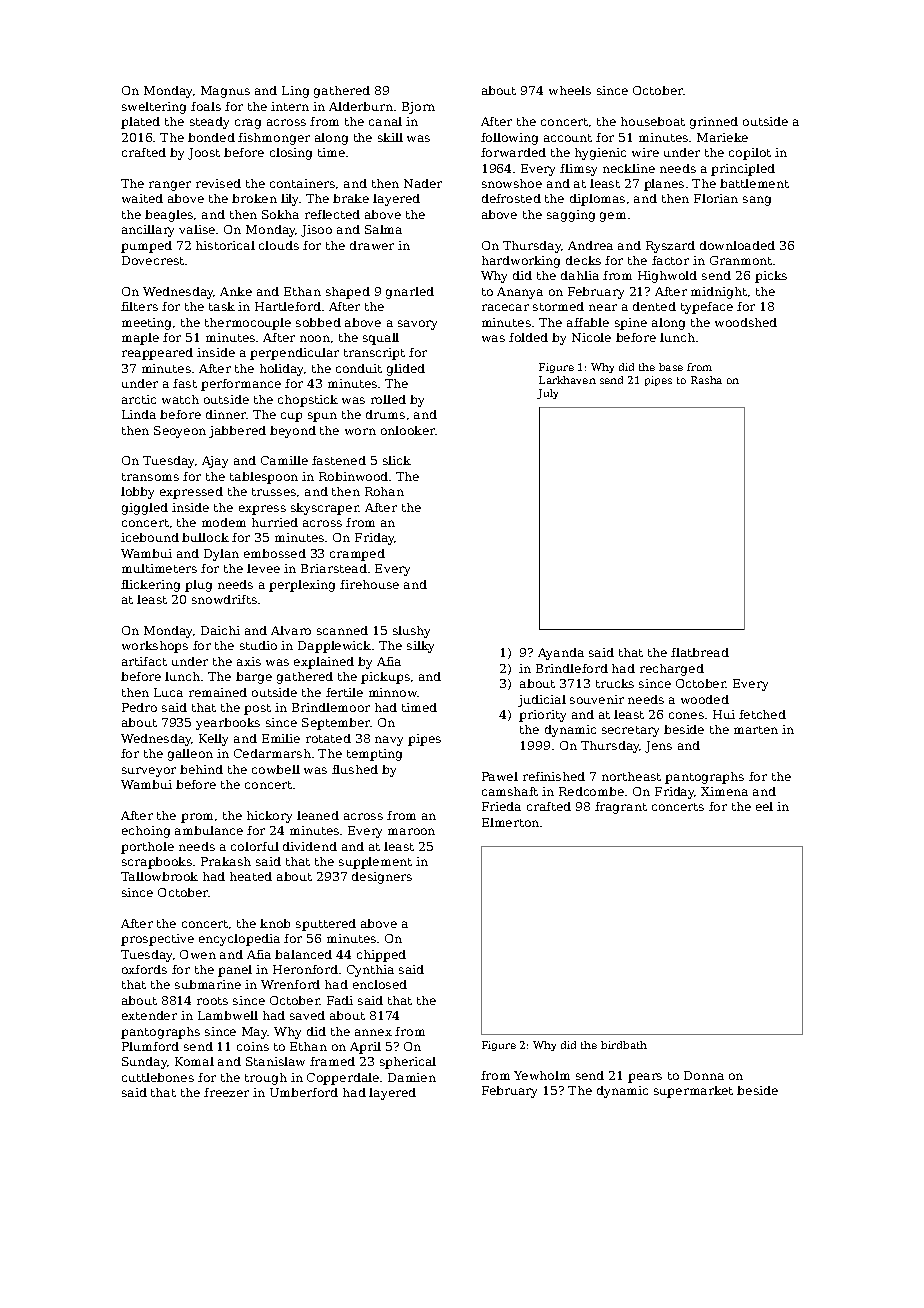 The height and width of the screenshot is (1308, 924). I want to click on Bjorn, so click(418, 108).
